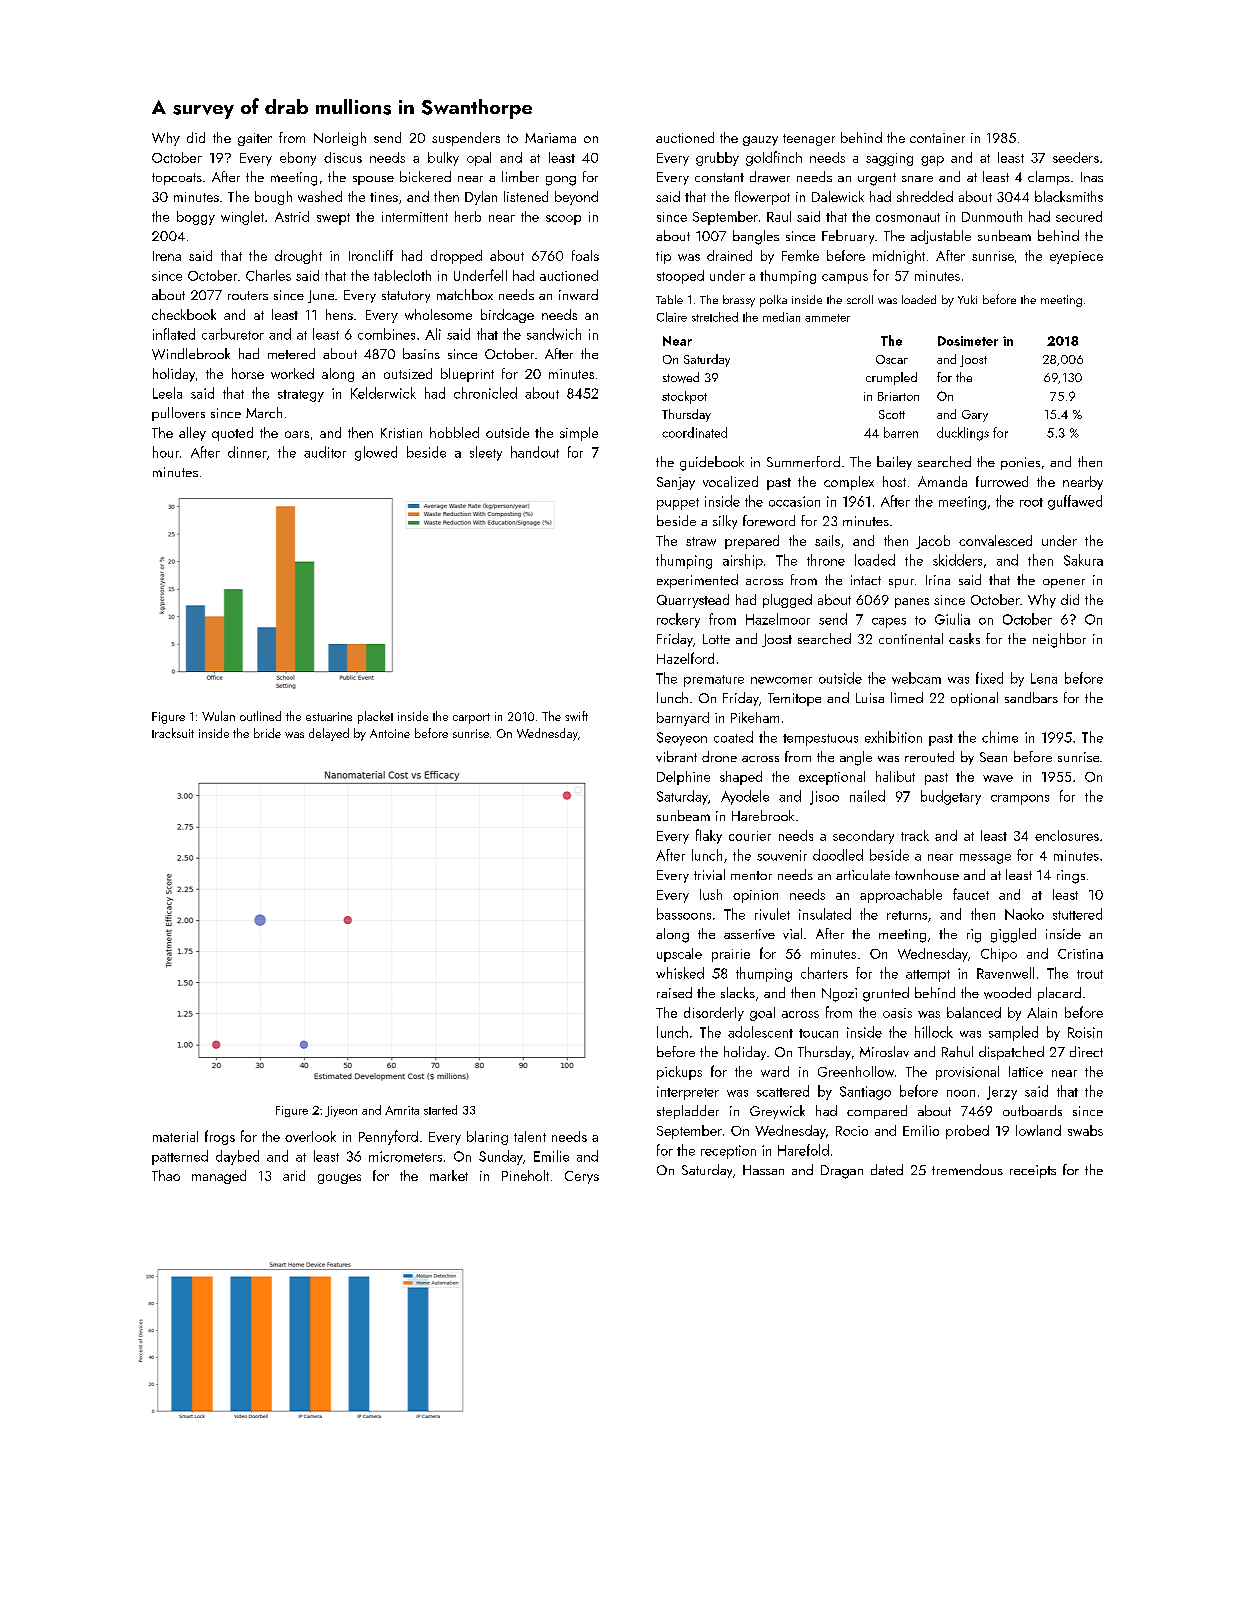 The image size is (1255, 1624). Describe the element at coordinates (763, 815) in the screenshot. I see `Harebrook` at that location.
